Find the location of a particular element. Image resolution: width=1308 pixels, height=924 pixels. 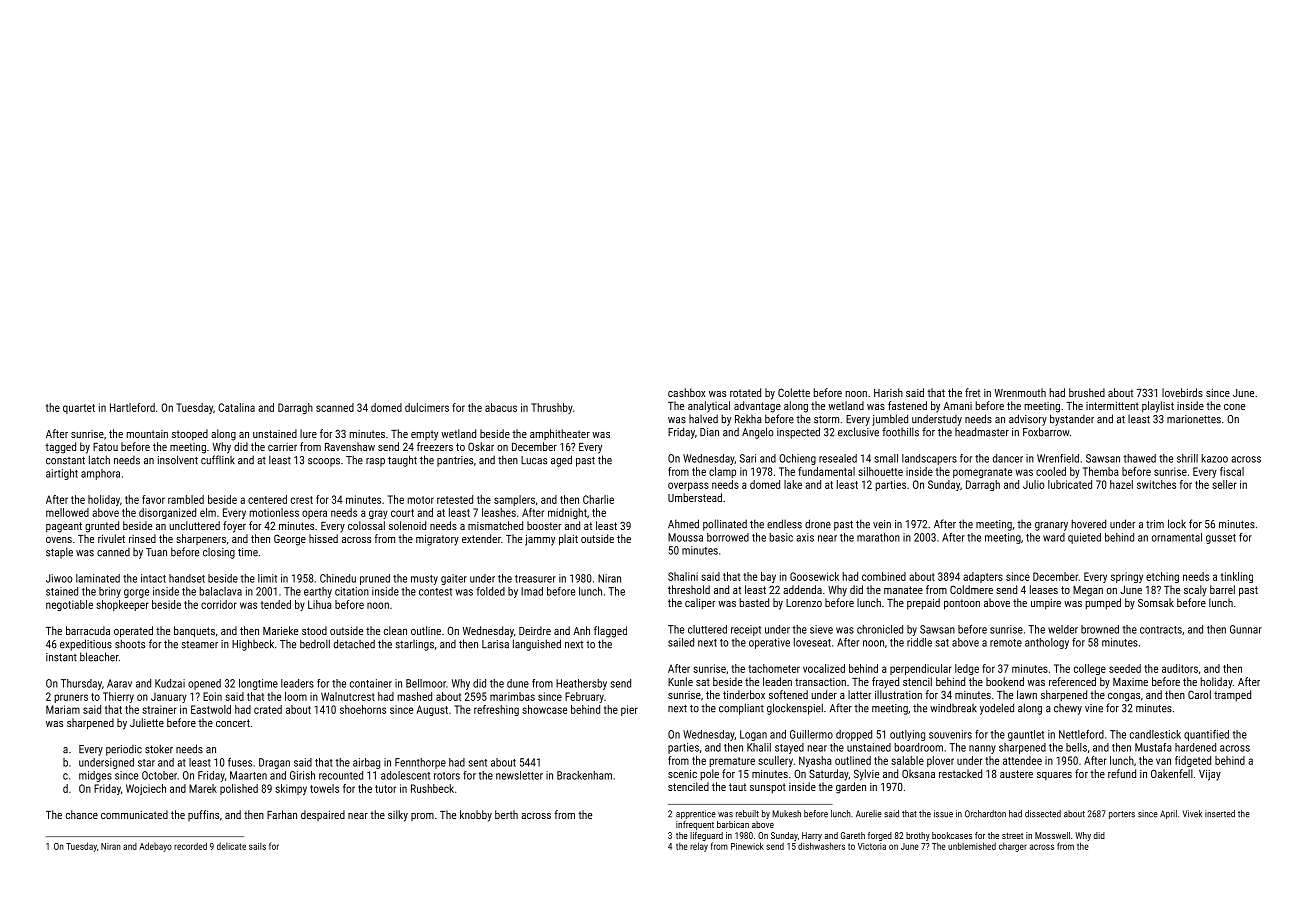

cashbox is located at coordinates (686, 392).
